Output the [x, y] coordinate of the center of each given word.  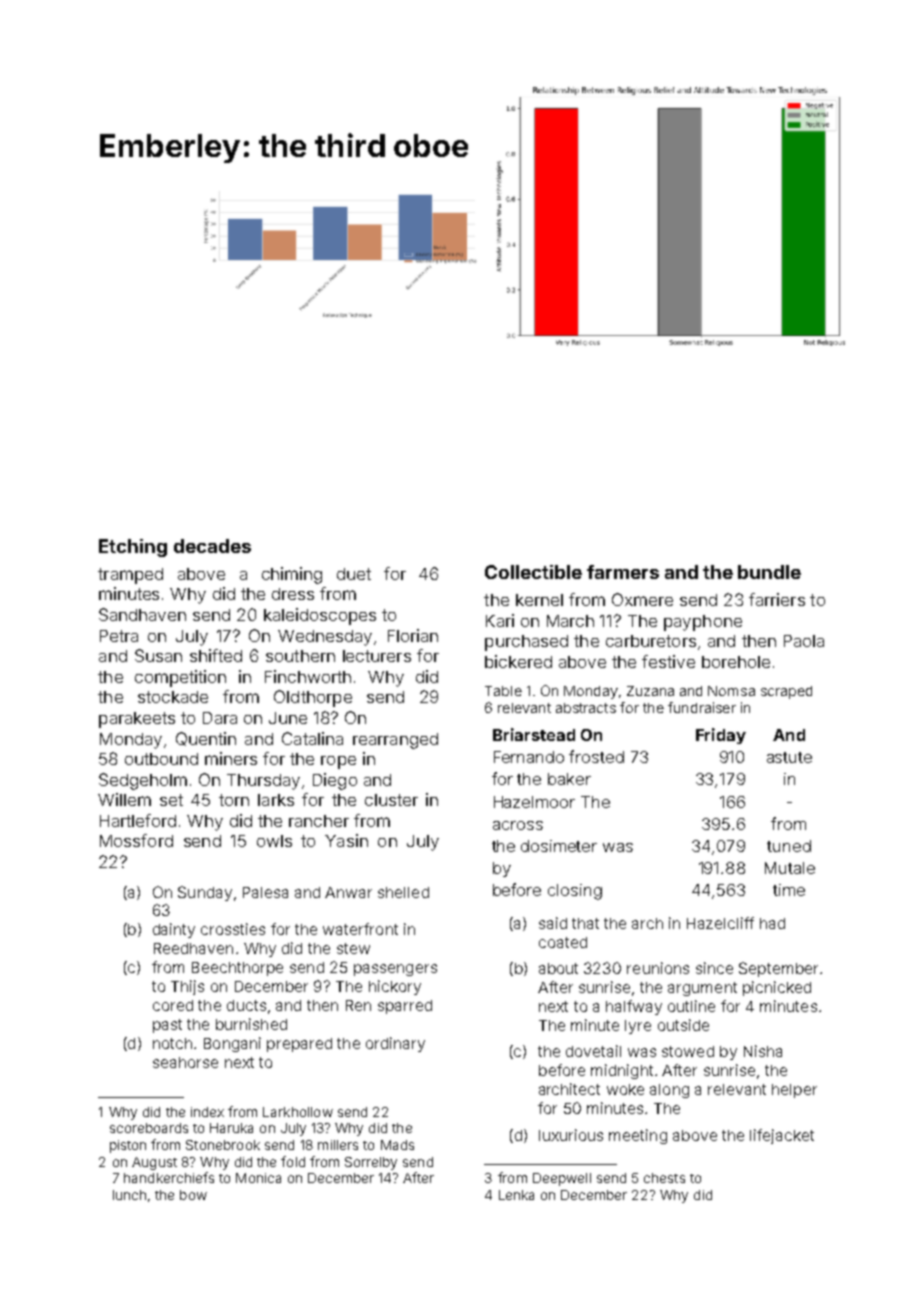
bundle [769, 572]
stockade [173, 697]
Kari [500, 620]
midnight [622, 1071]
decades [212, 546]
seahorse [185, 1062]
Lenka [516, 1195]
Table [503, 691]
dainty [174, 930]
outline [691, 1006]
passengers [395, 970]
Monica [258, 1178]
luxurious [571, 1135]
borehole [736, 662]
